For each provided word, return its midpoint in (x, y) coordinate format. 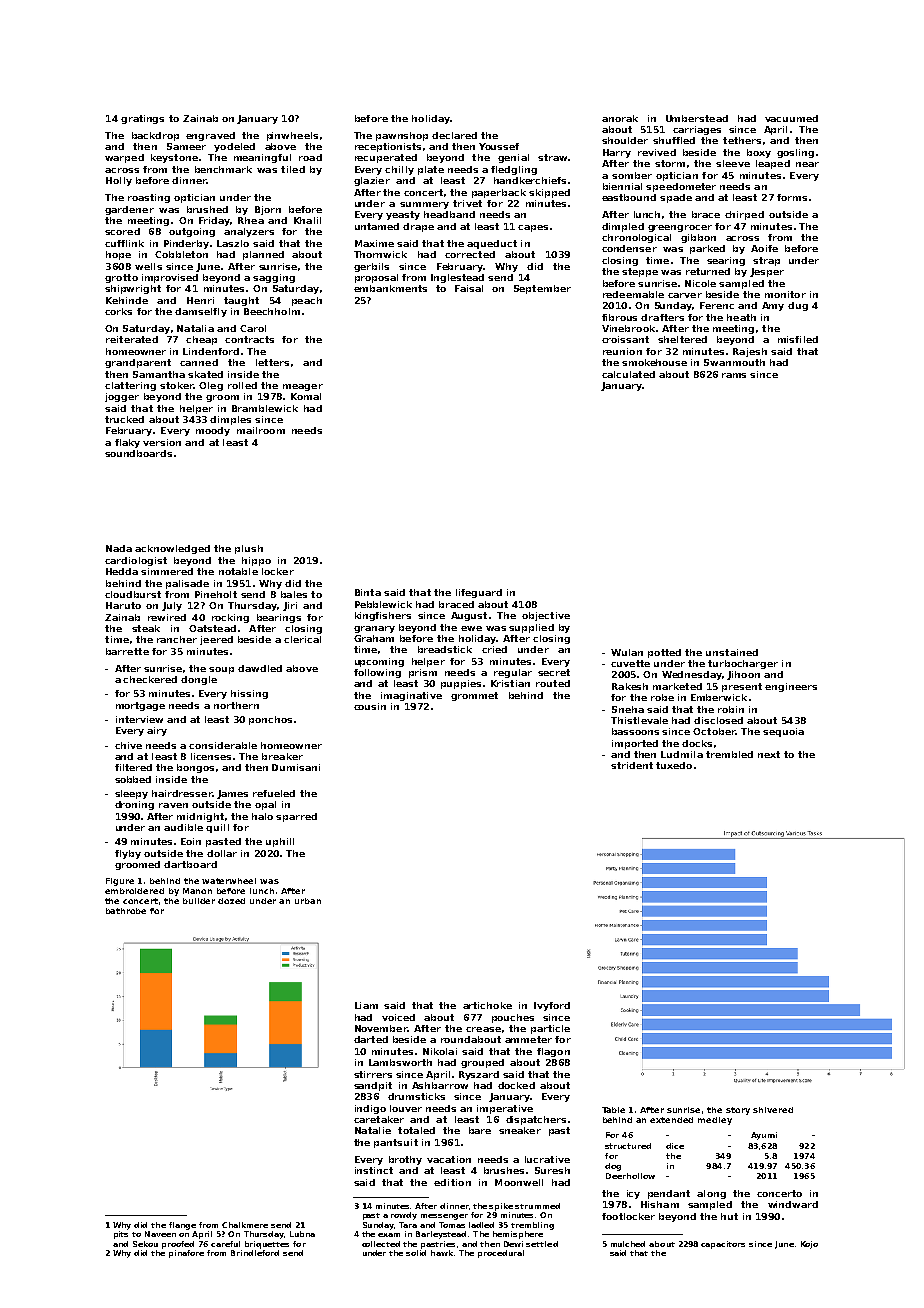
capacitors (723, 1245)
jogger (122, 397)
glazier (372, 181)
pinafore (186, 1254)
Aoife (764, 248)
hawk (442, 1253)
